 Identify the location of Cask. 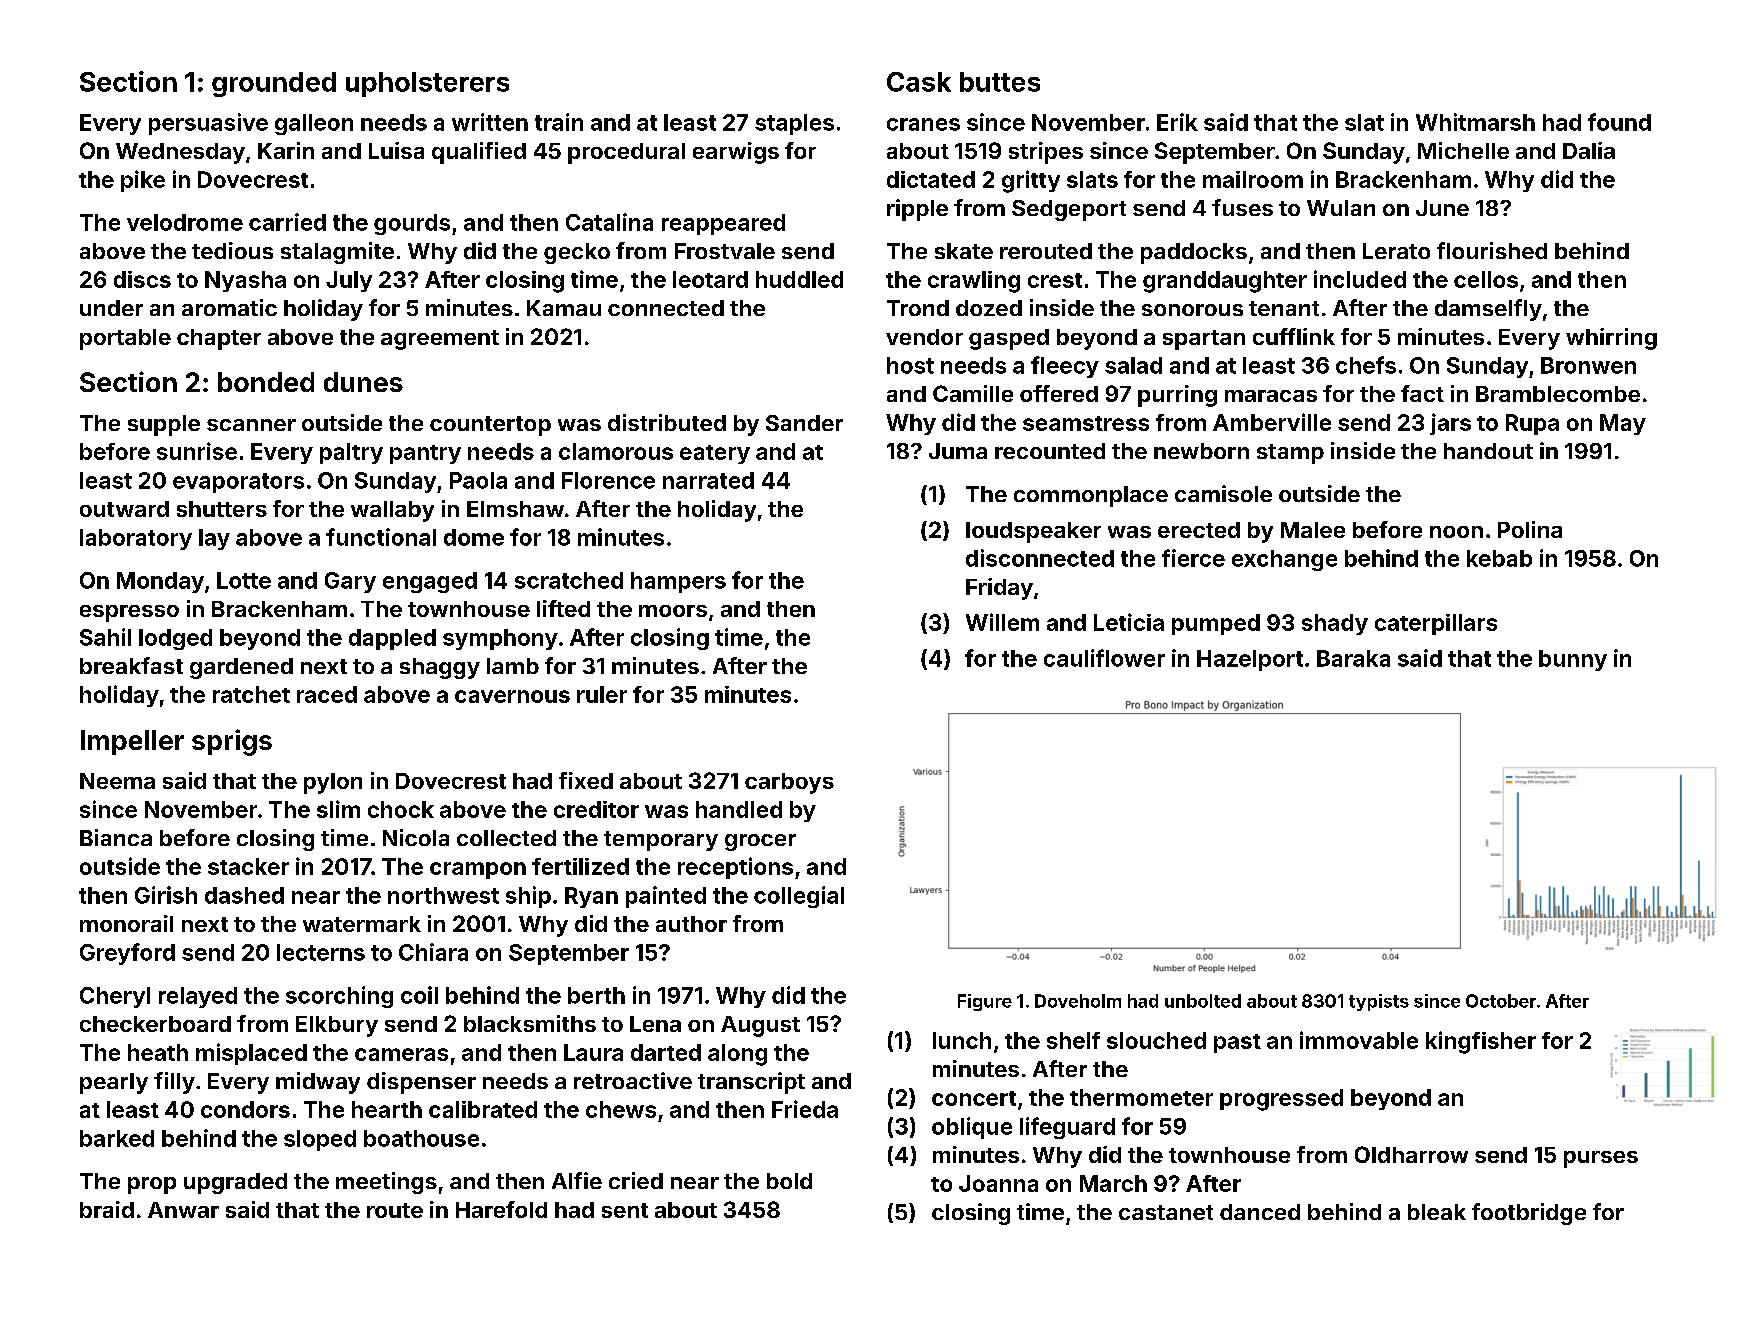
(919, 82).
